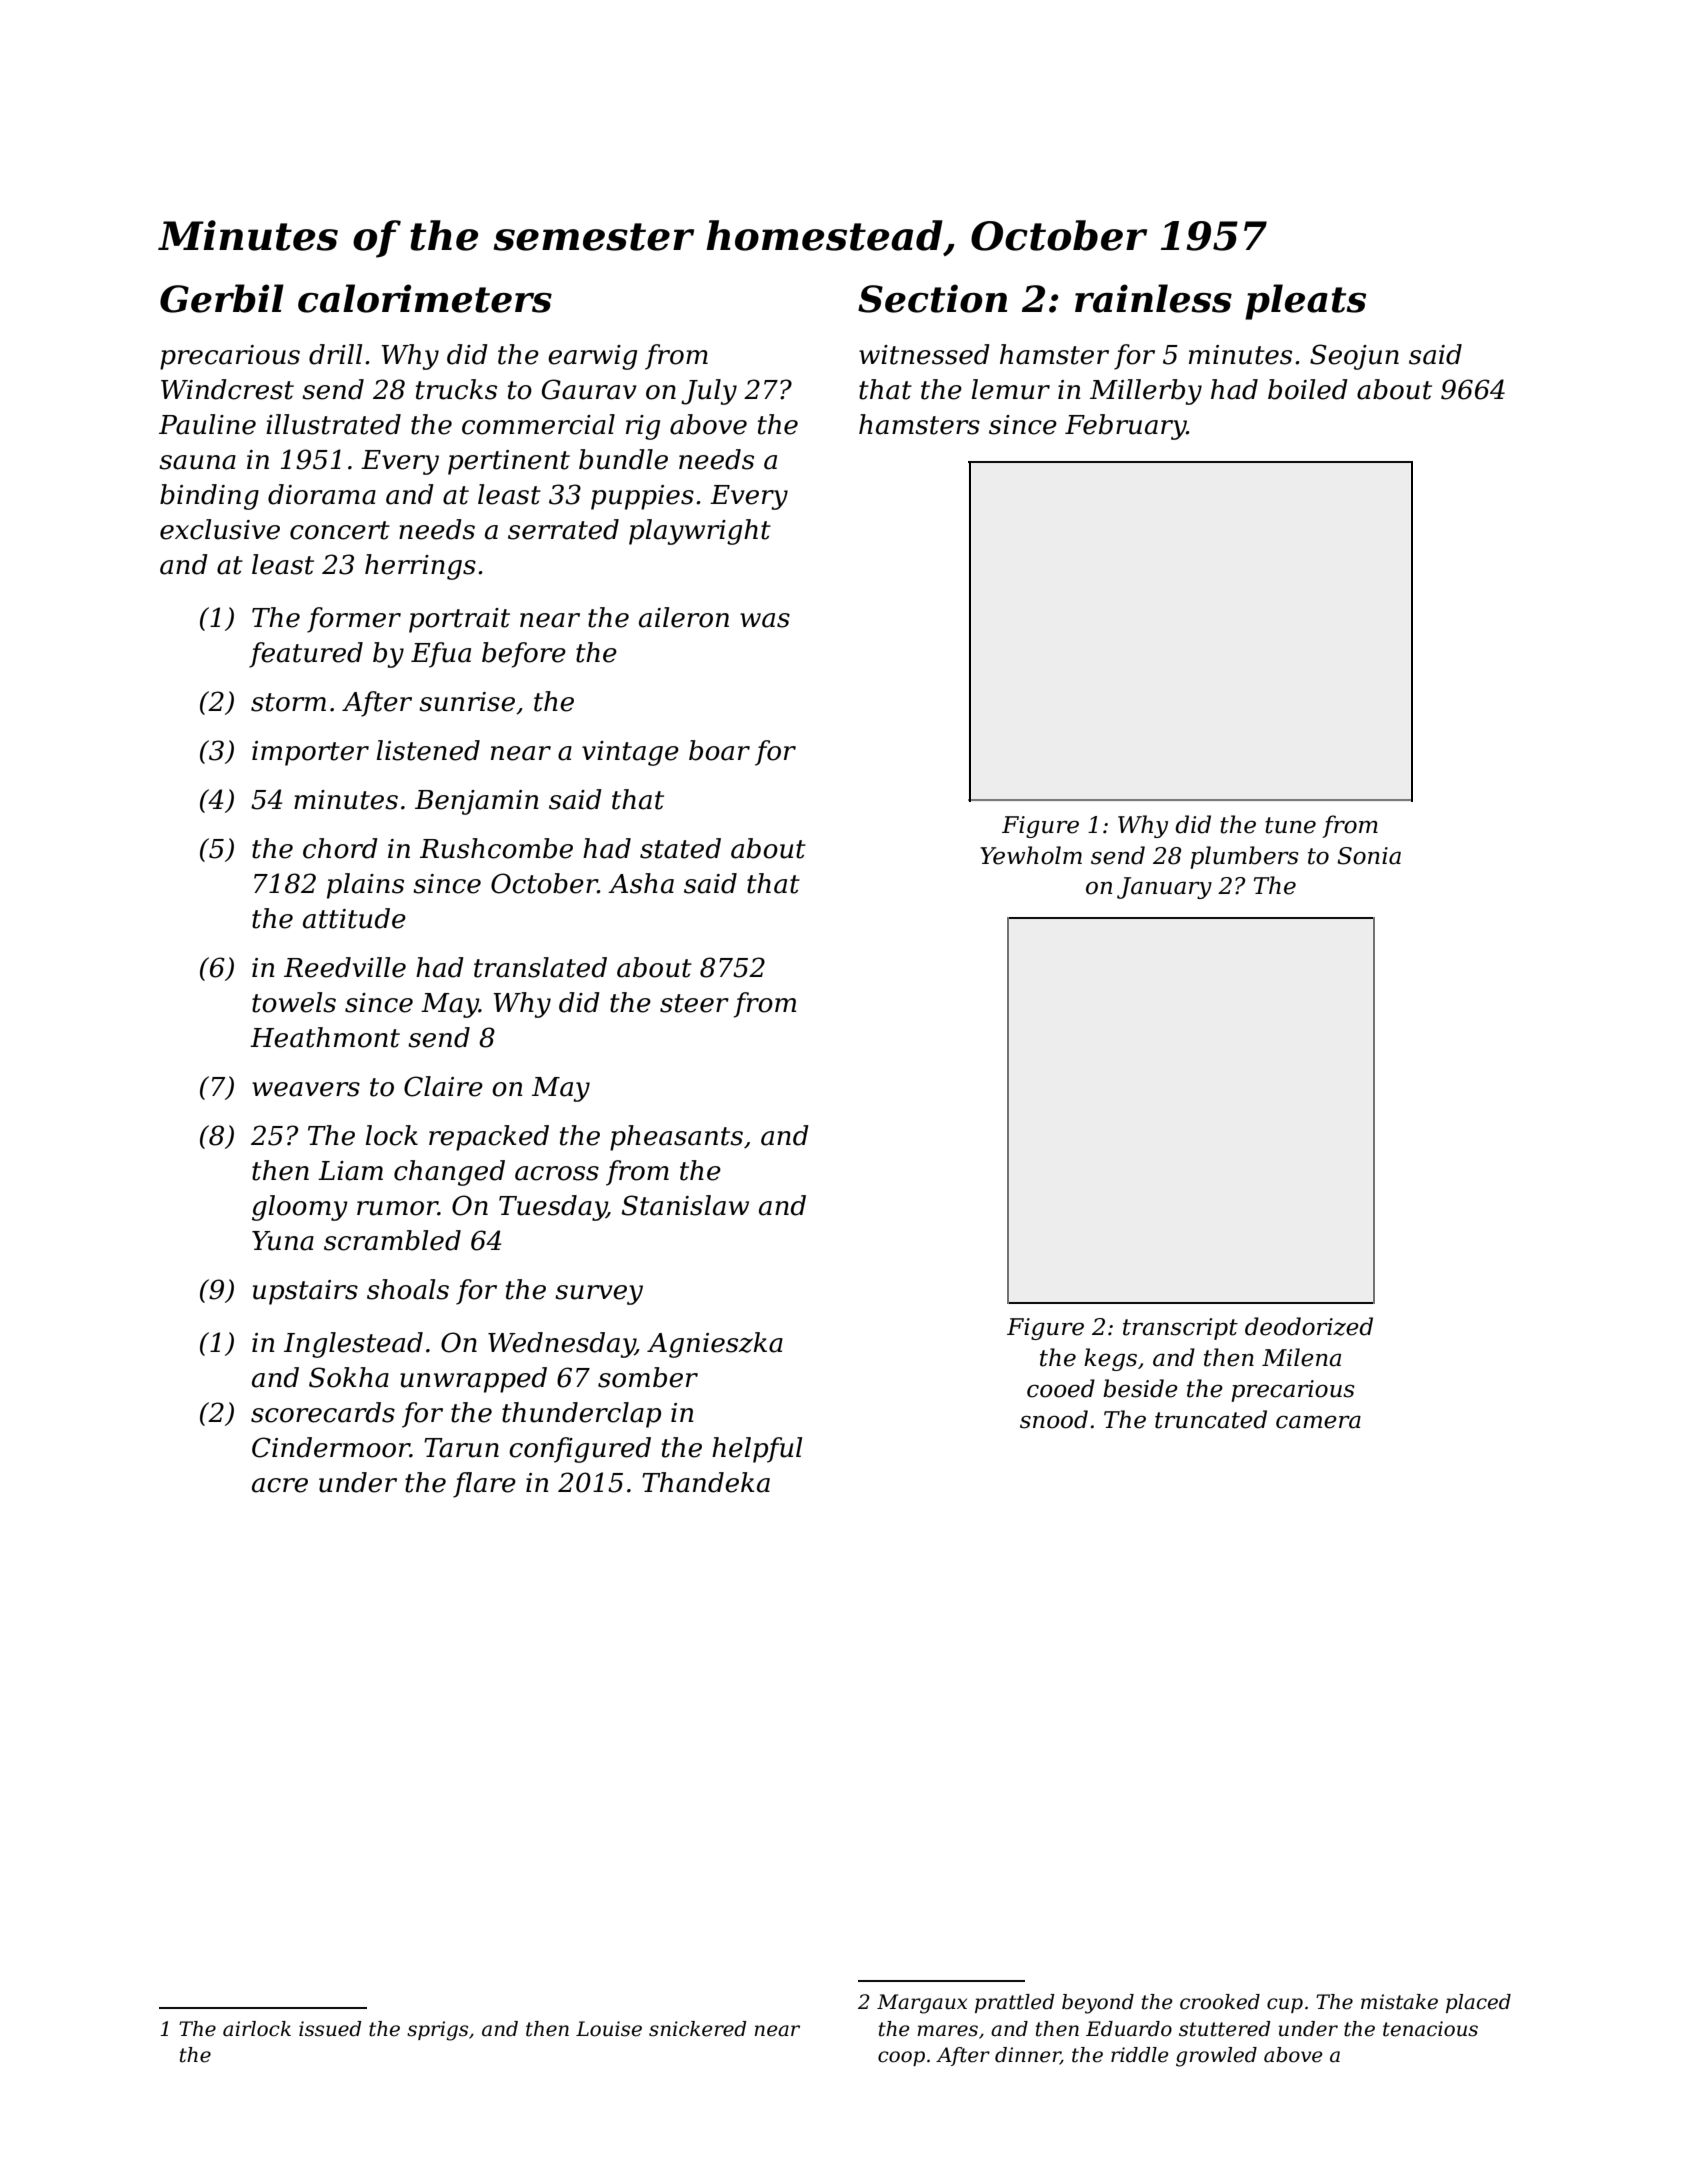 This document has width=1683, height=2178. Describe the element at coordinates (1430, 2029) in the document. I see `tenacious` at that location.
